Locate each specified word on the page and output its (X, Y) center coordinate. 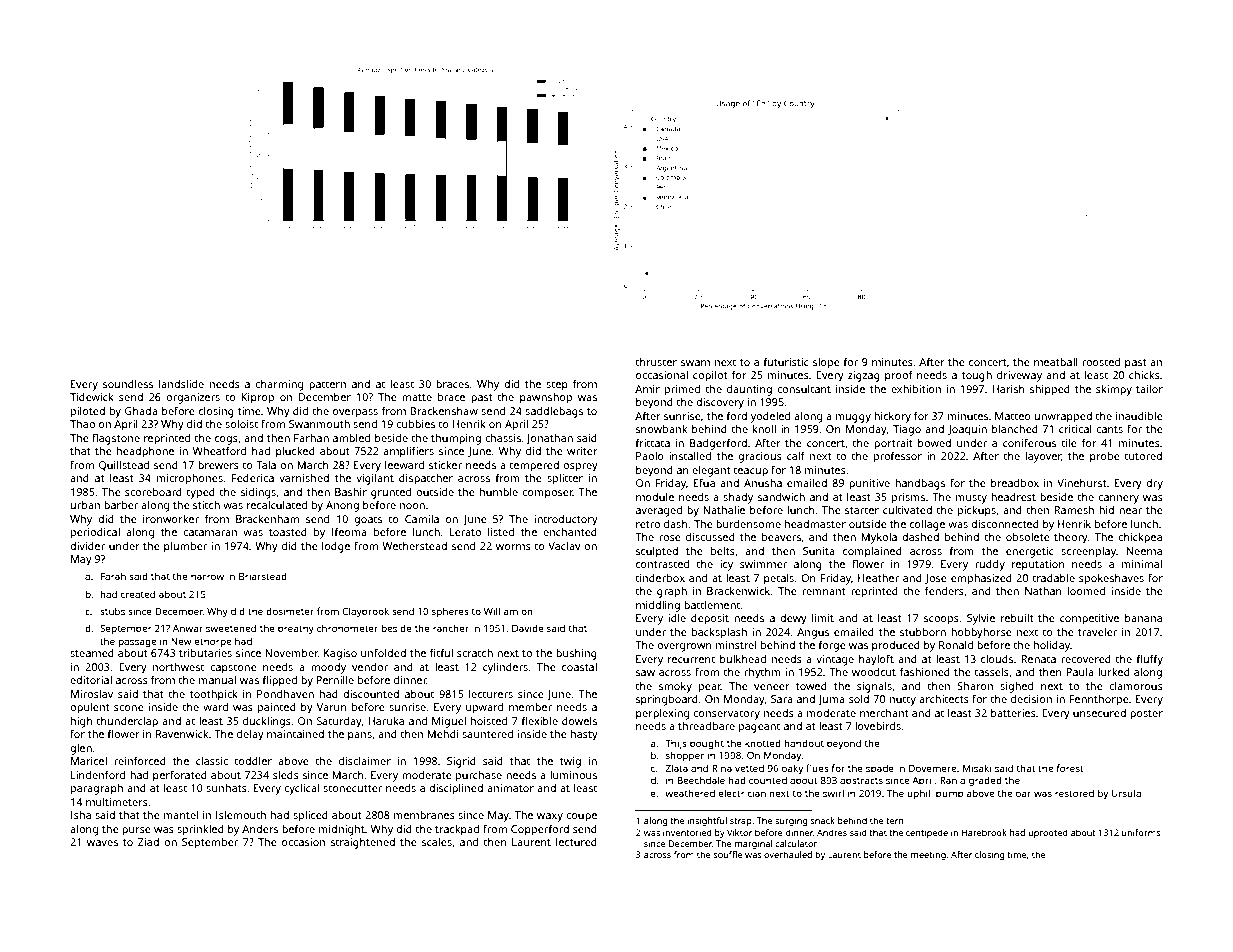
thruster (656, 362)
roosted (1101, 362)
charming (279, 385)
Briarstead (263, 576)
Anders (260, 829)
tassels (991, 672)
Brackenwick (738, 591)
